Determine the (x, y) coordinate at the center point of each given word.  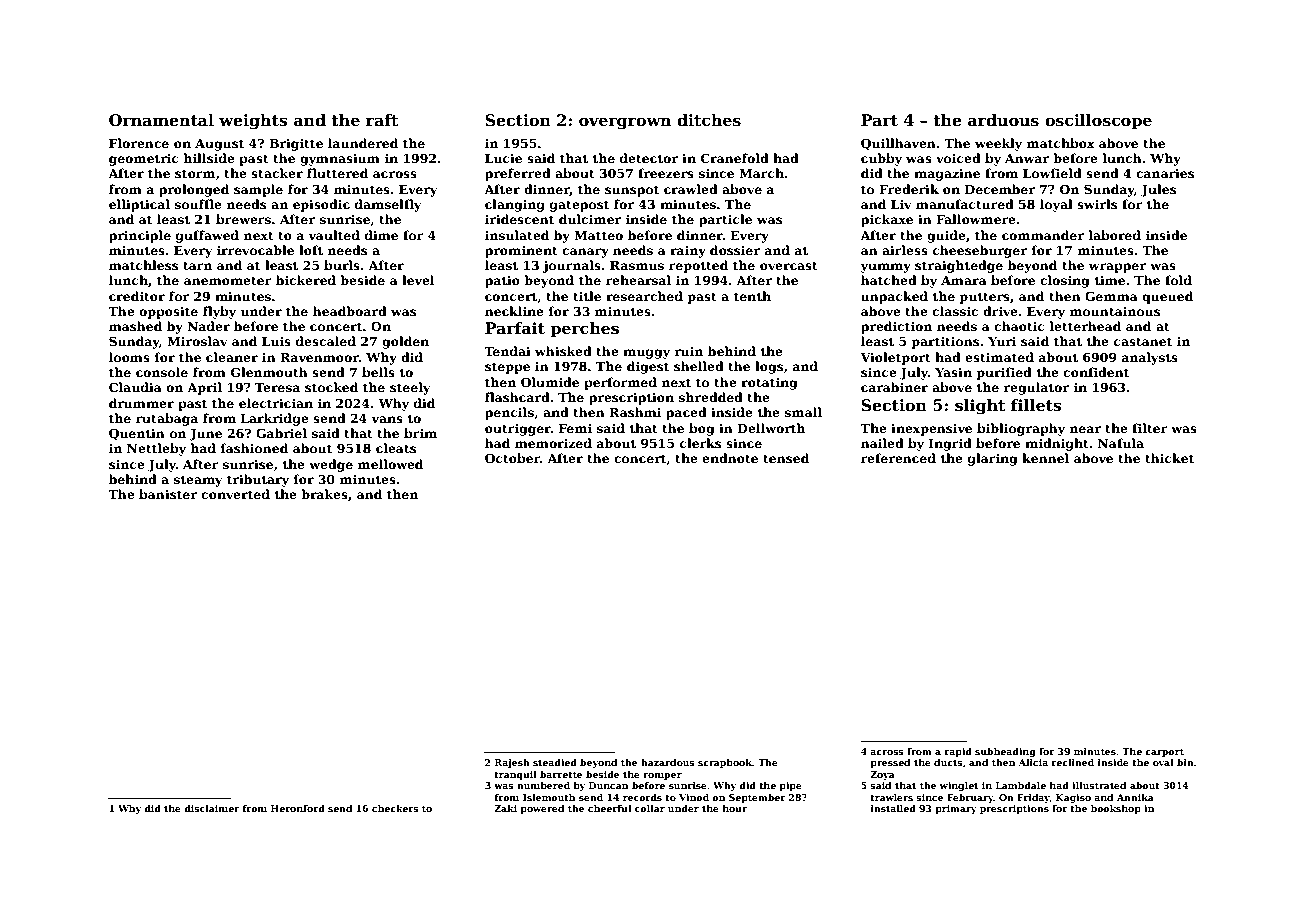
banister (168, 494)
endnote (730, 458)
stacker (277, 173)
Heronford (298, 808)
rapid (958, 752)
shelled (699, 366)
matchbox (1061, 143)
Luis (276, 341)
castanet (1143, 341)
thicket (1170, 458)
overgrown (625, 123)
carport (1164, 752)
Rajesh (512, 763)
